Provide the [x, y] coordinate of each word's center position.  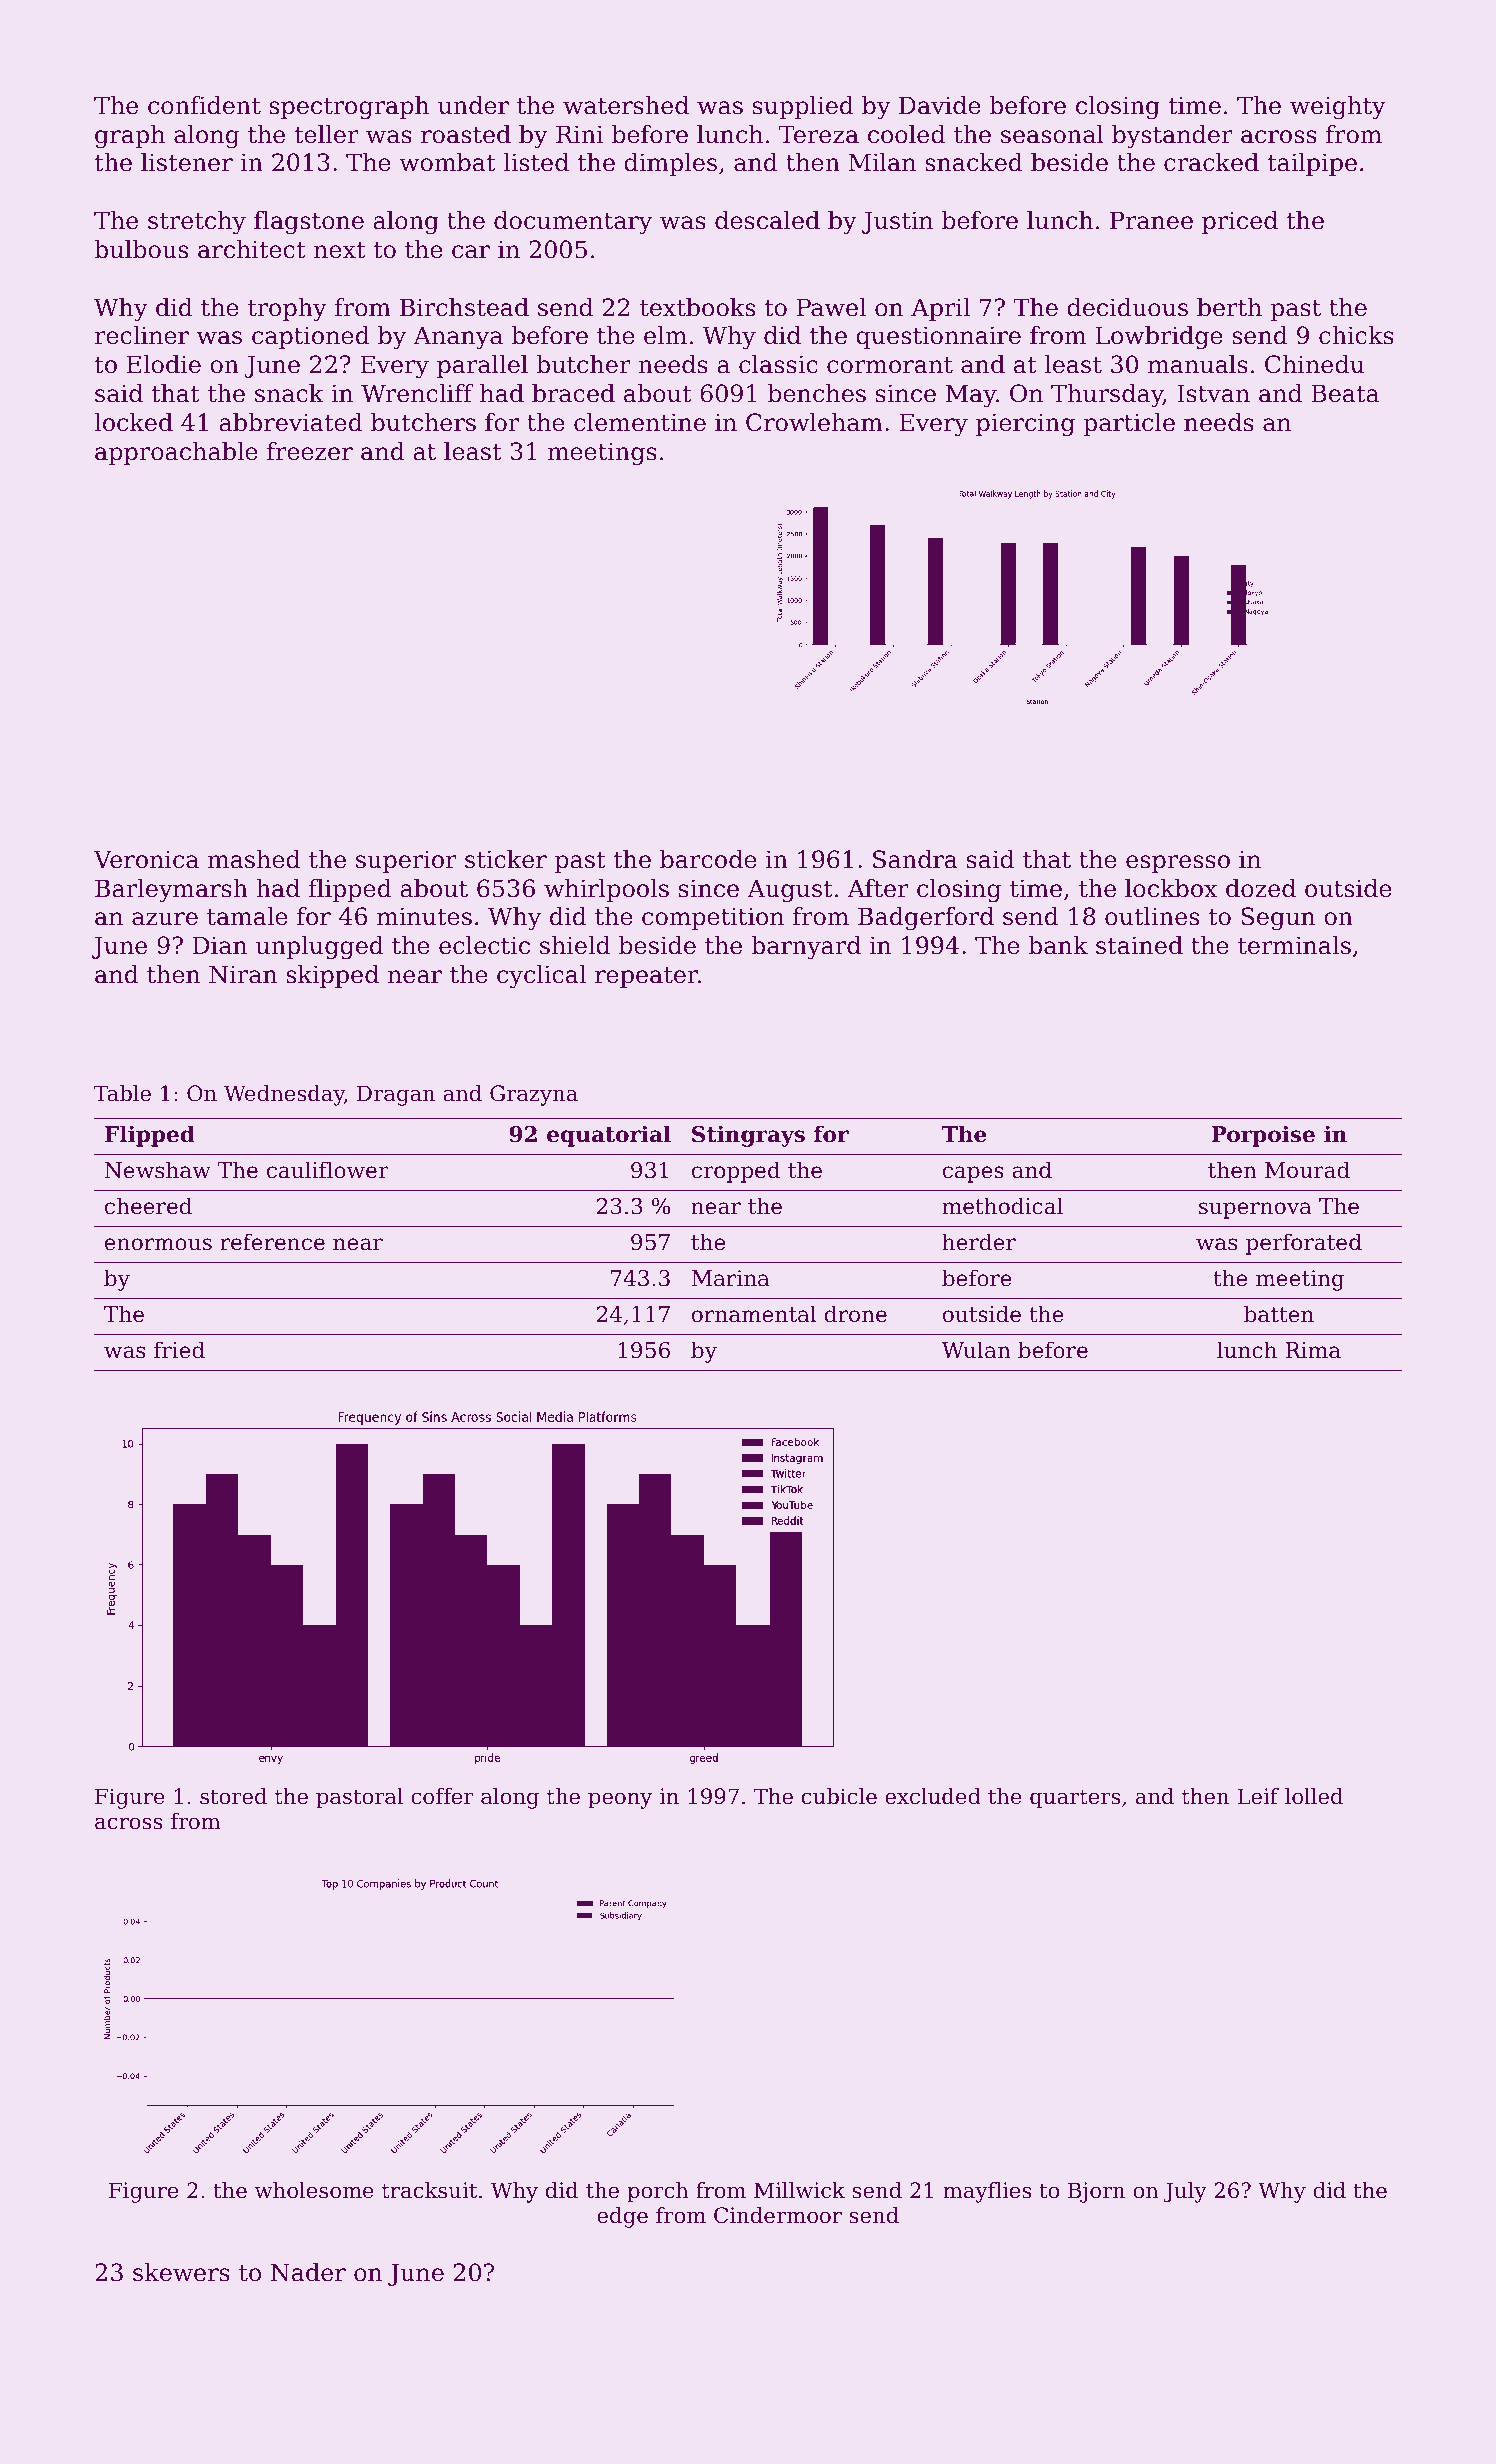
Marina [731, 1278]
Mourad [1307, 1170]
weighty [1338, 108]
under [473, 105]
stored [233, 1796]
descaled [767, 220]
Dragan [396, 1095]
